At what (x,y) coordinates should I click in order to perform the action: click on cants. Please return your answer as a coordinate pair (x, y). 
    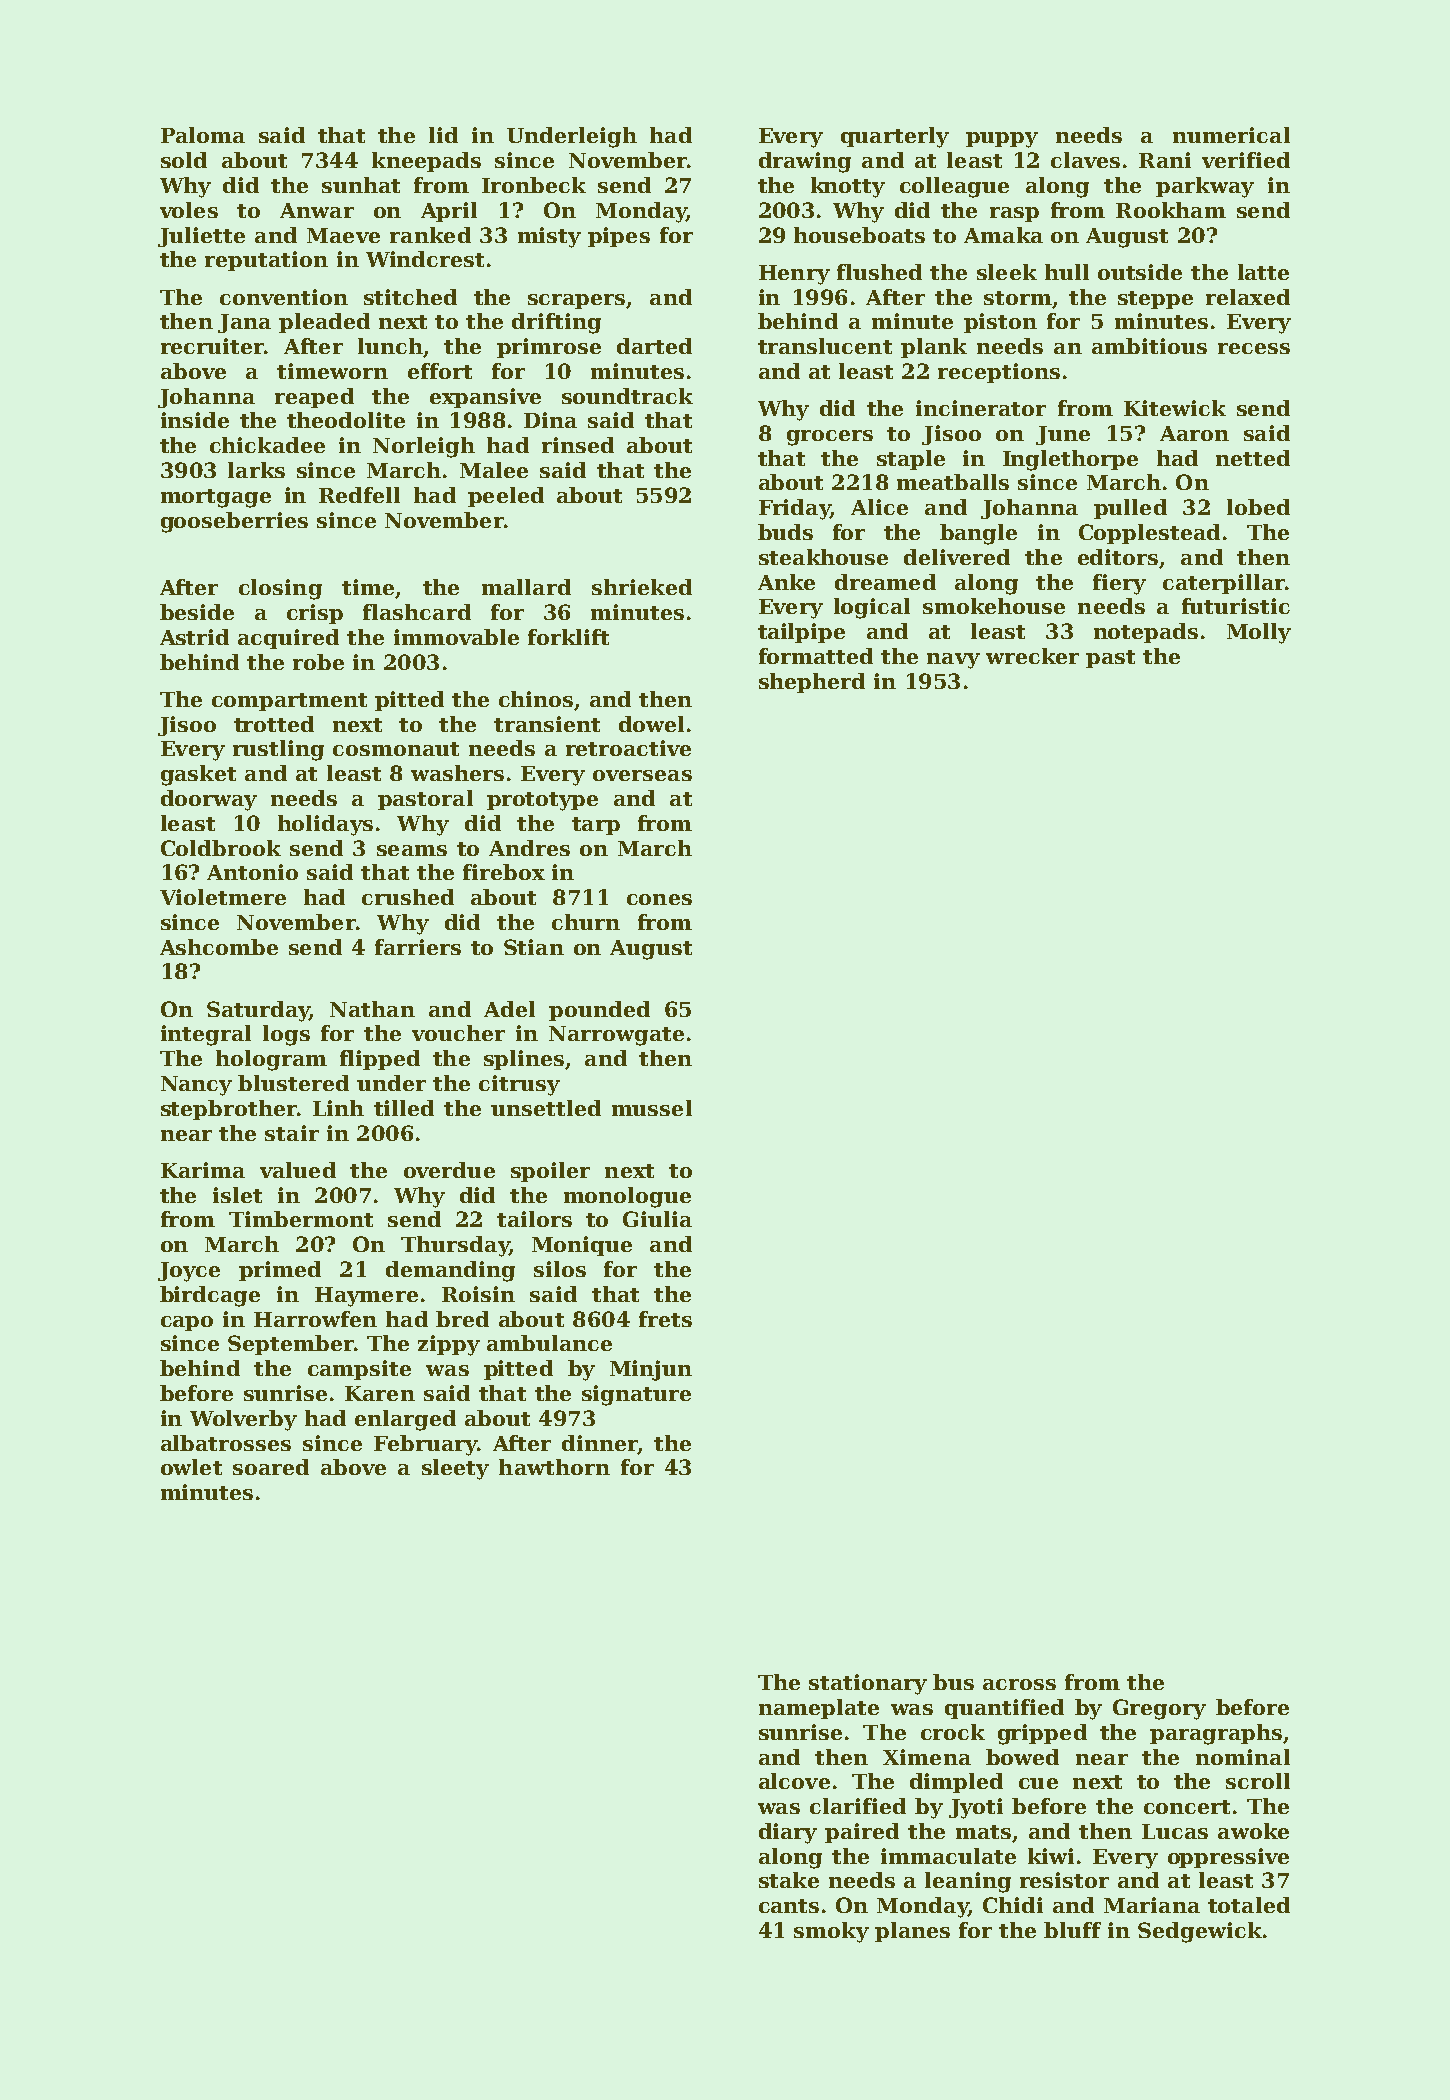
    Looking at the image, I should click on (789, 1906).
